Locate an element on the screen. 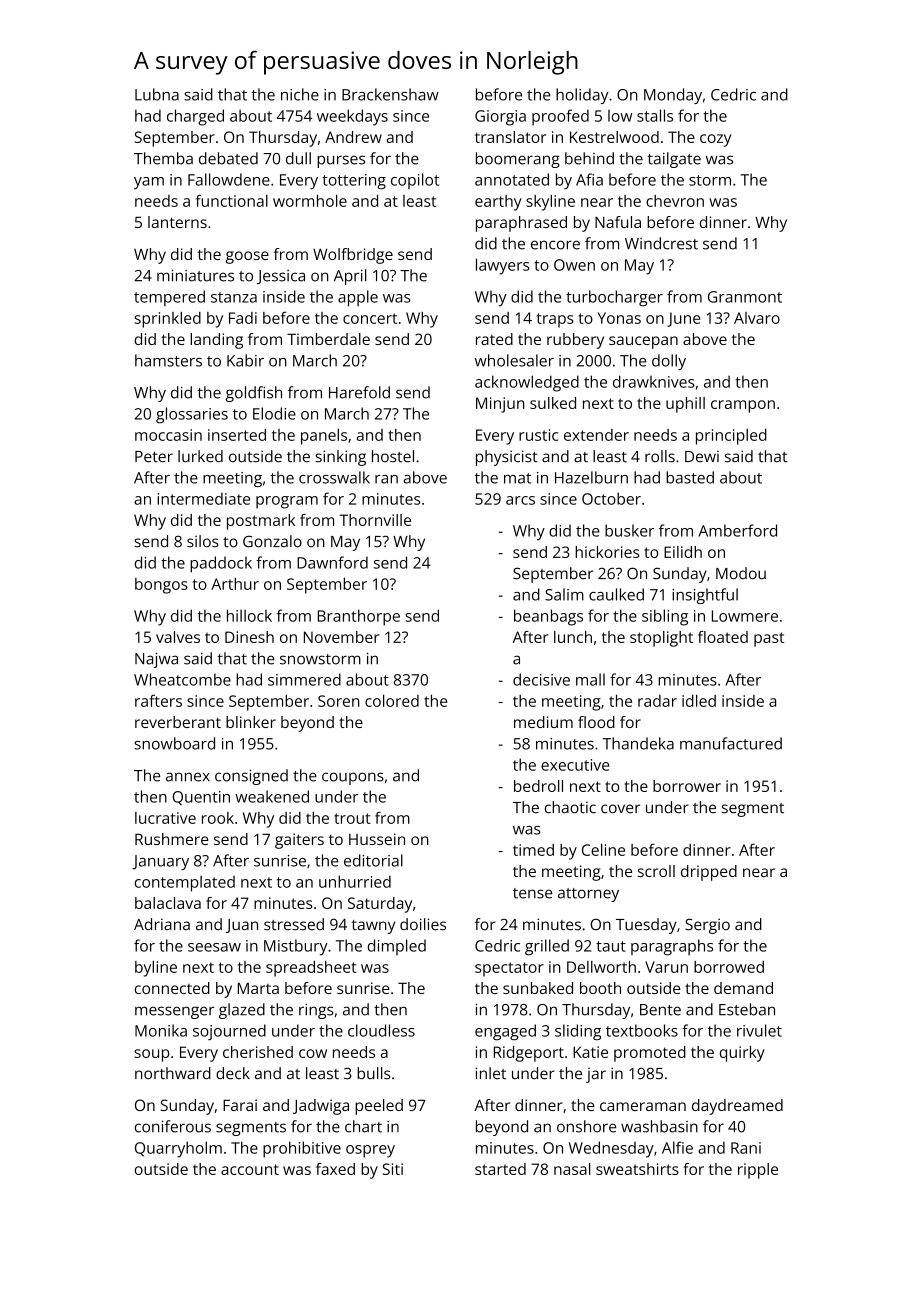 The image size is (924, 1314). Branthorpe is located at coordinates (359, 617).
